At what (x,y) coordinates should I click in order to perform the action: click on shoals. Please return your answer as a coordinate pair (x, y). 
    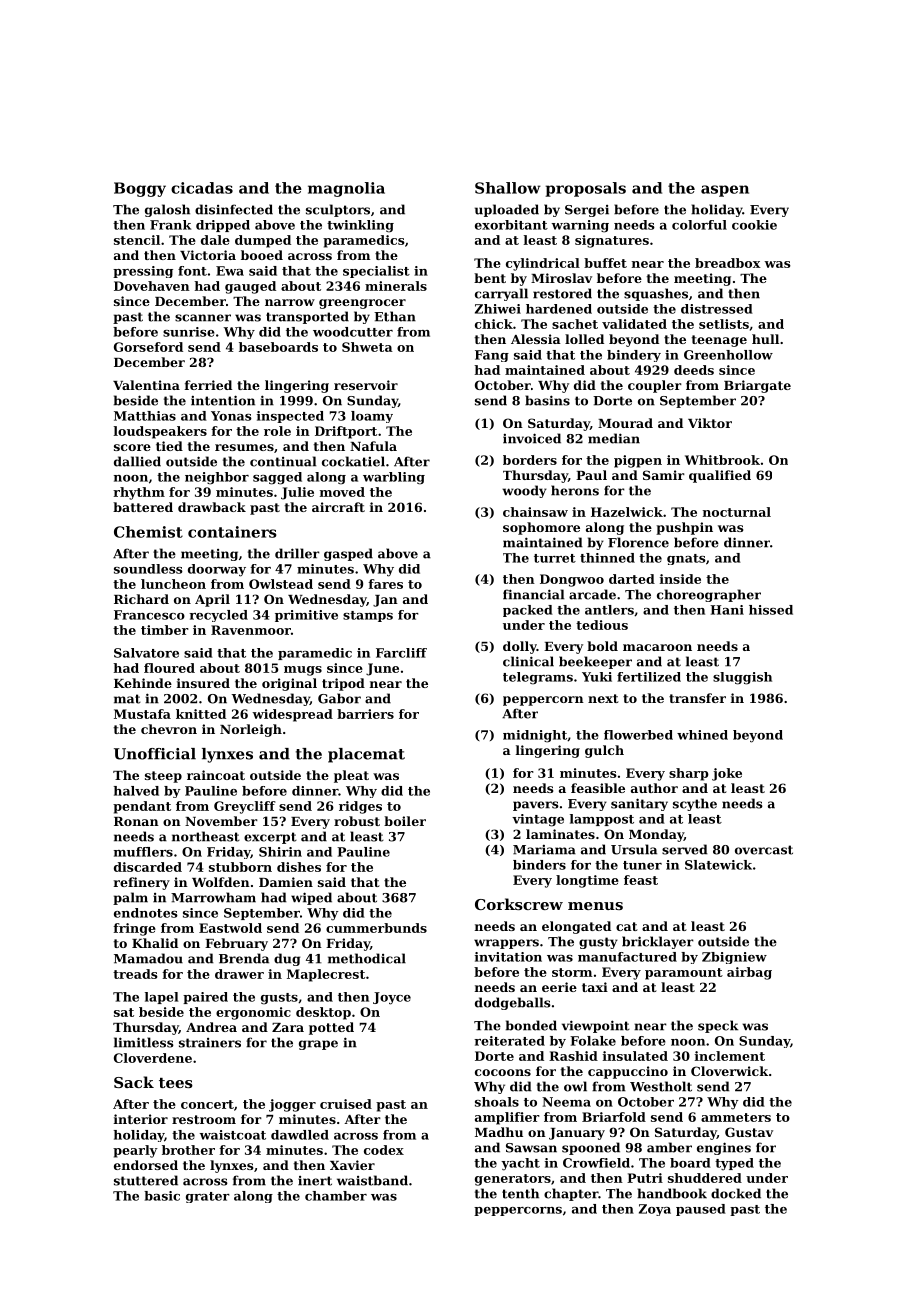
    Looking at the image, I should click on (497, 1102).
